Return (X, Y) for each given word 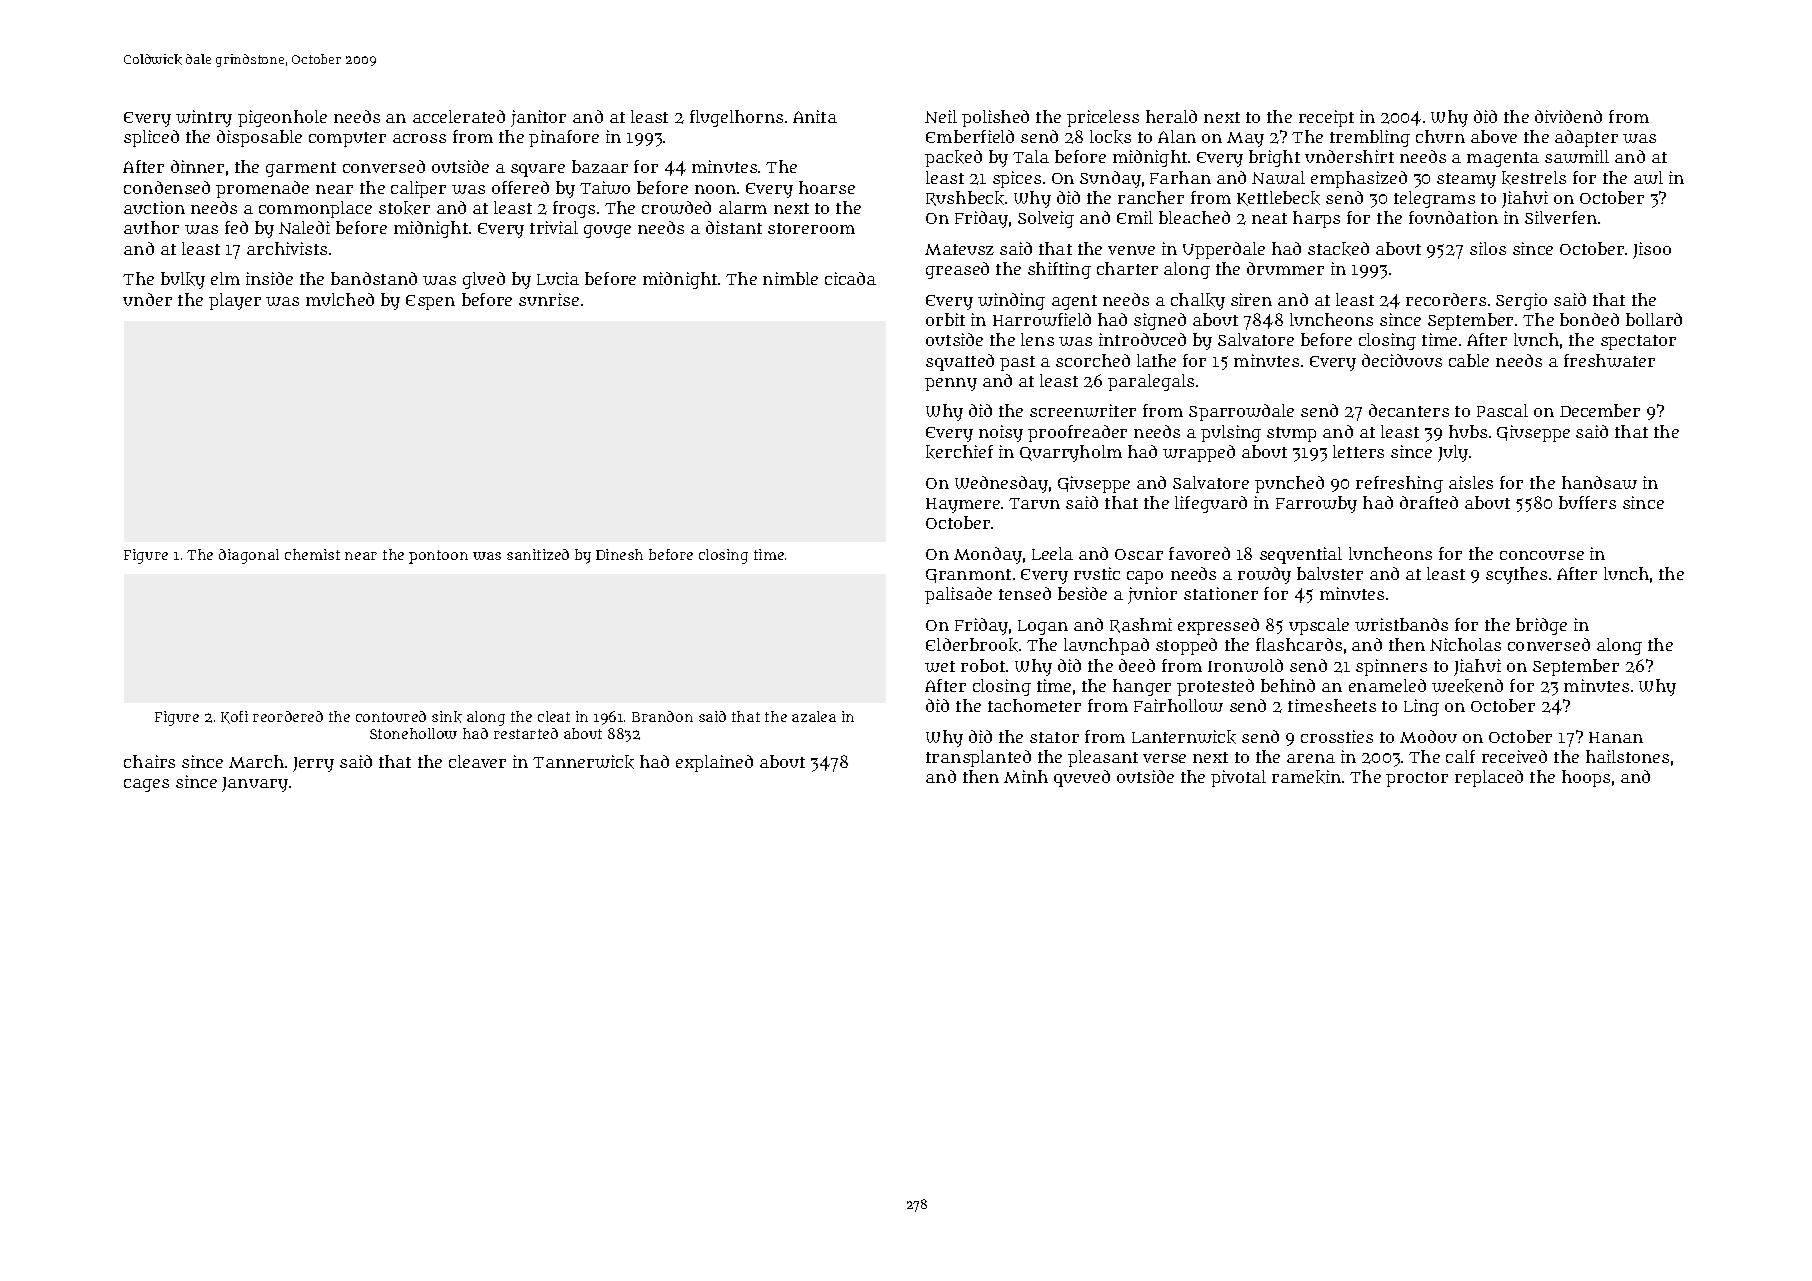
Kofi (234, 717)
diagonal (249, 556)
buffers (1587, 502)
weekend (1467, 686)
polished (995, 118)
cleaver (477, 761)
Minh (1026, 776)
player (235, 301)
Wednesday (1001, 484)
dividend (1568, 116)
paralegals (1151, 382)
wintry (204, 118)
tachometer (1034, 705)
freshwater (1609, 360)
